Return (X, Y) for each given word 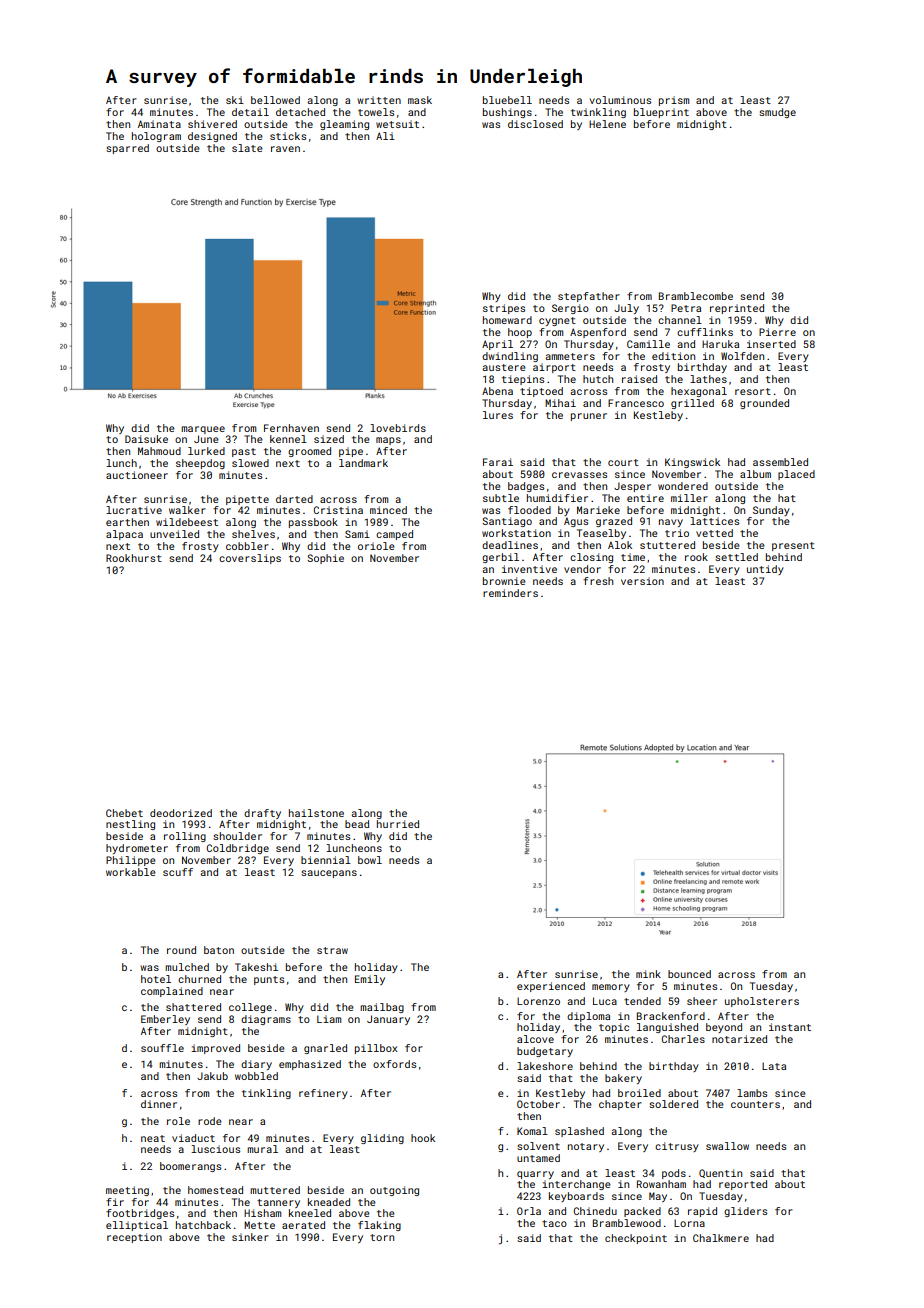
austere (504, 367)
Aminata (159, 124)
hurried (398, 824)
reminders (510, 593)
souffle (162, 1048)
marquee (203, 430)
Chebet (124, 813)
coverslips (250, 559)
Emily (370, 980)
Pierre (777, 332)
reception (134, 1238)
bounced (689, 974)
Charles (683, 1039)
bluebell (507, 100)
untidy (765, 570)
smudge (777, 113)
